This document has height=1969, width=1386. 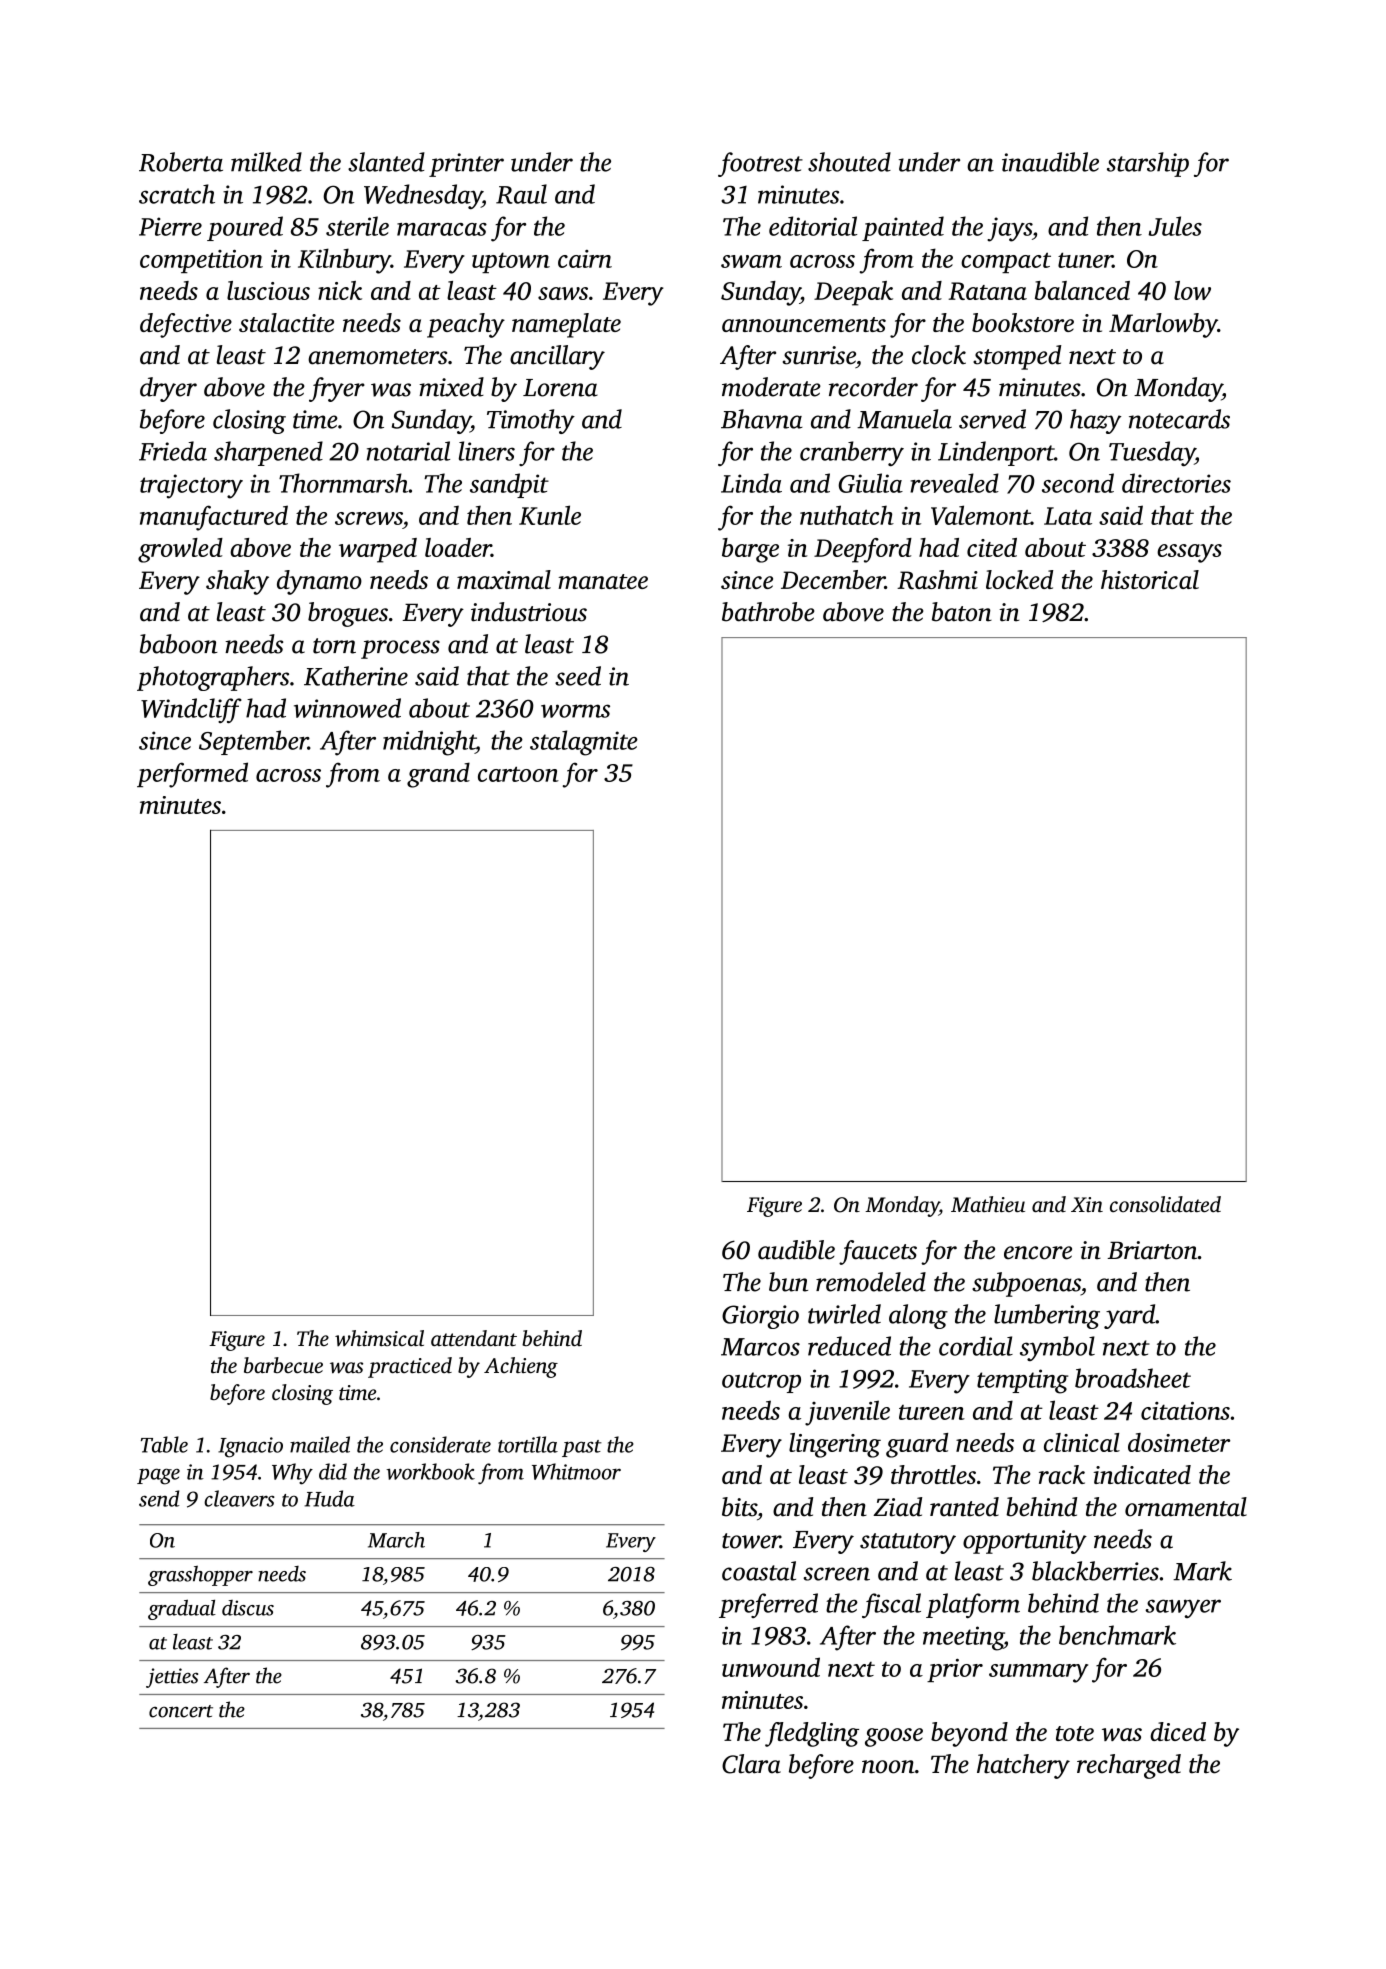 What do you see at coordinates (878, 1252) in the document?
I see `faucets` at bounding box center [878, 1252].
